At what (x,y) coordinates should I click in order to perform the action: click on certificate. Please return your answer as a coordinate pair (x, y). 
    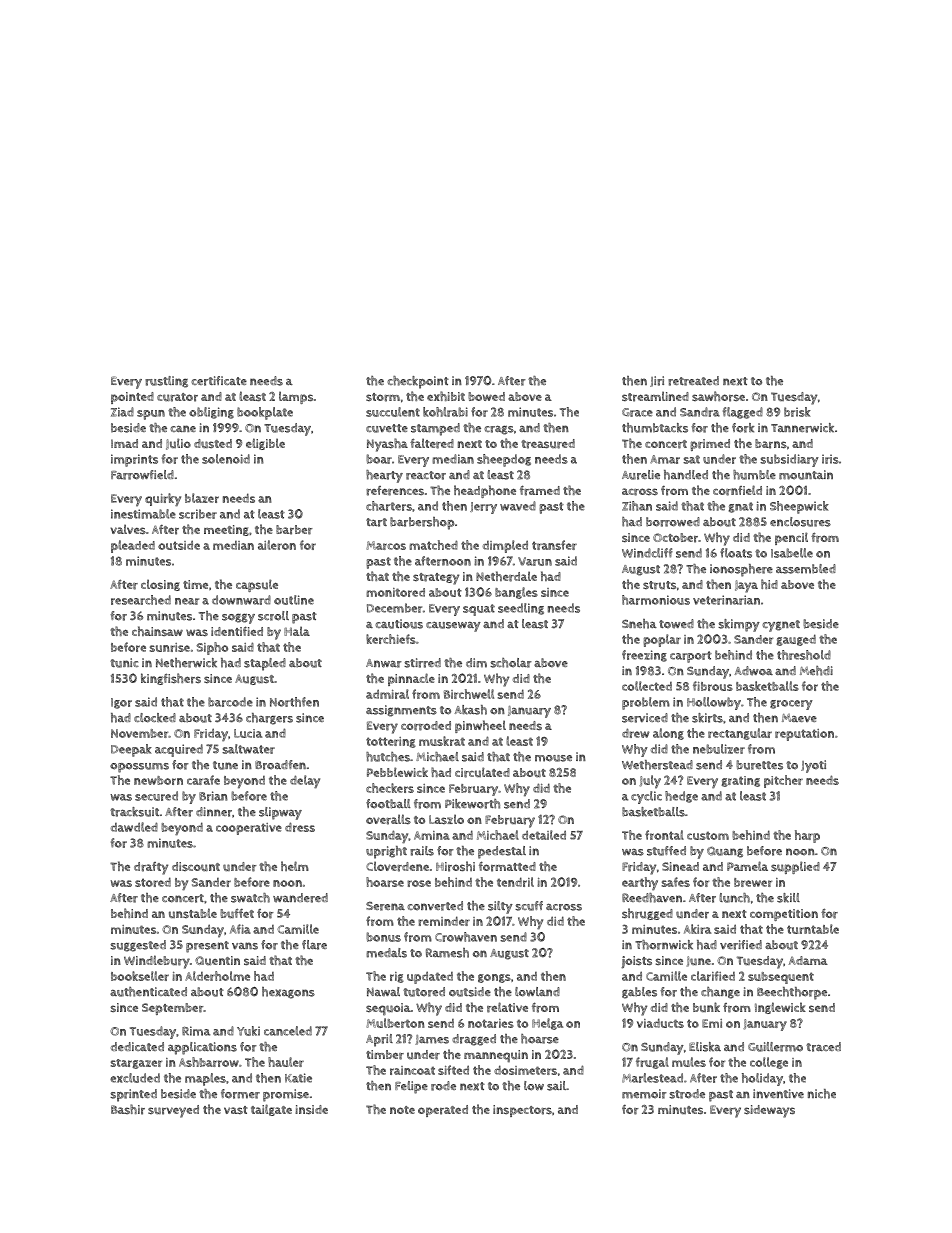
    Looking at the image, I should click on (219, 381).
